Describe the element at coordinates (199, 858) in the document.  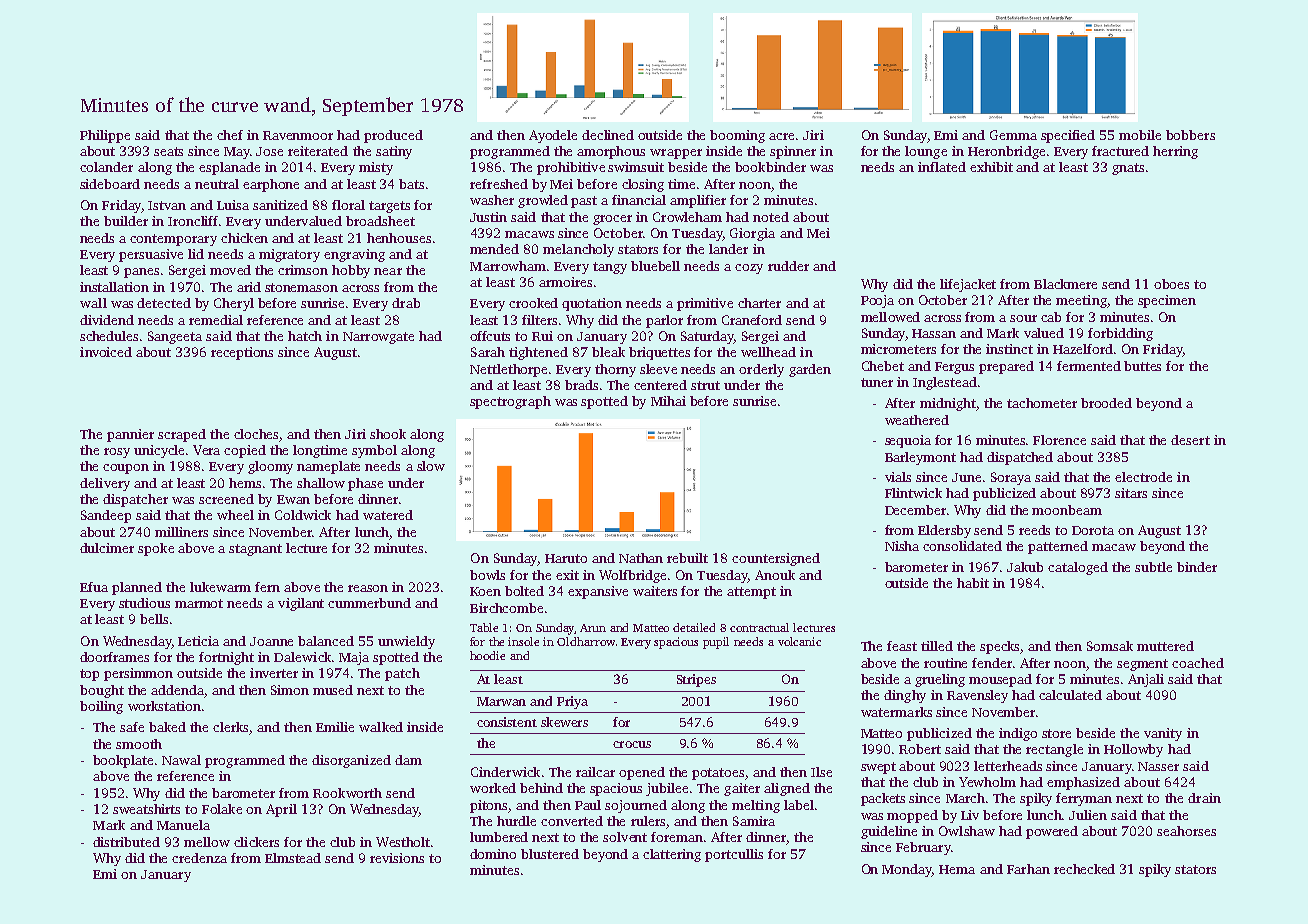
I see `credenza` at that location.
